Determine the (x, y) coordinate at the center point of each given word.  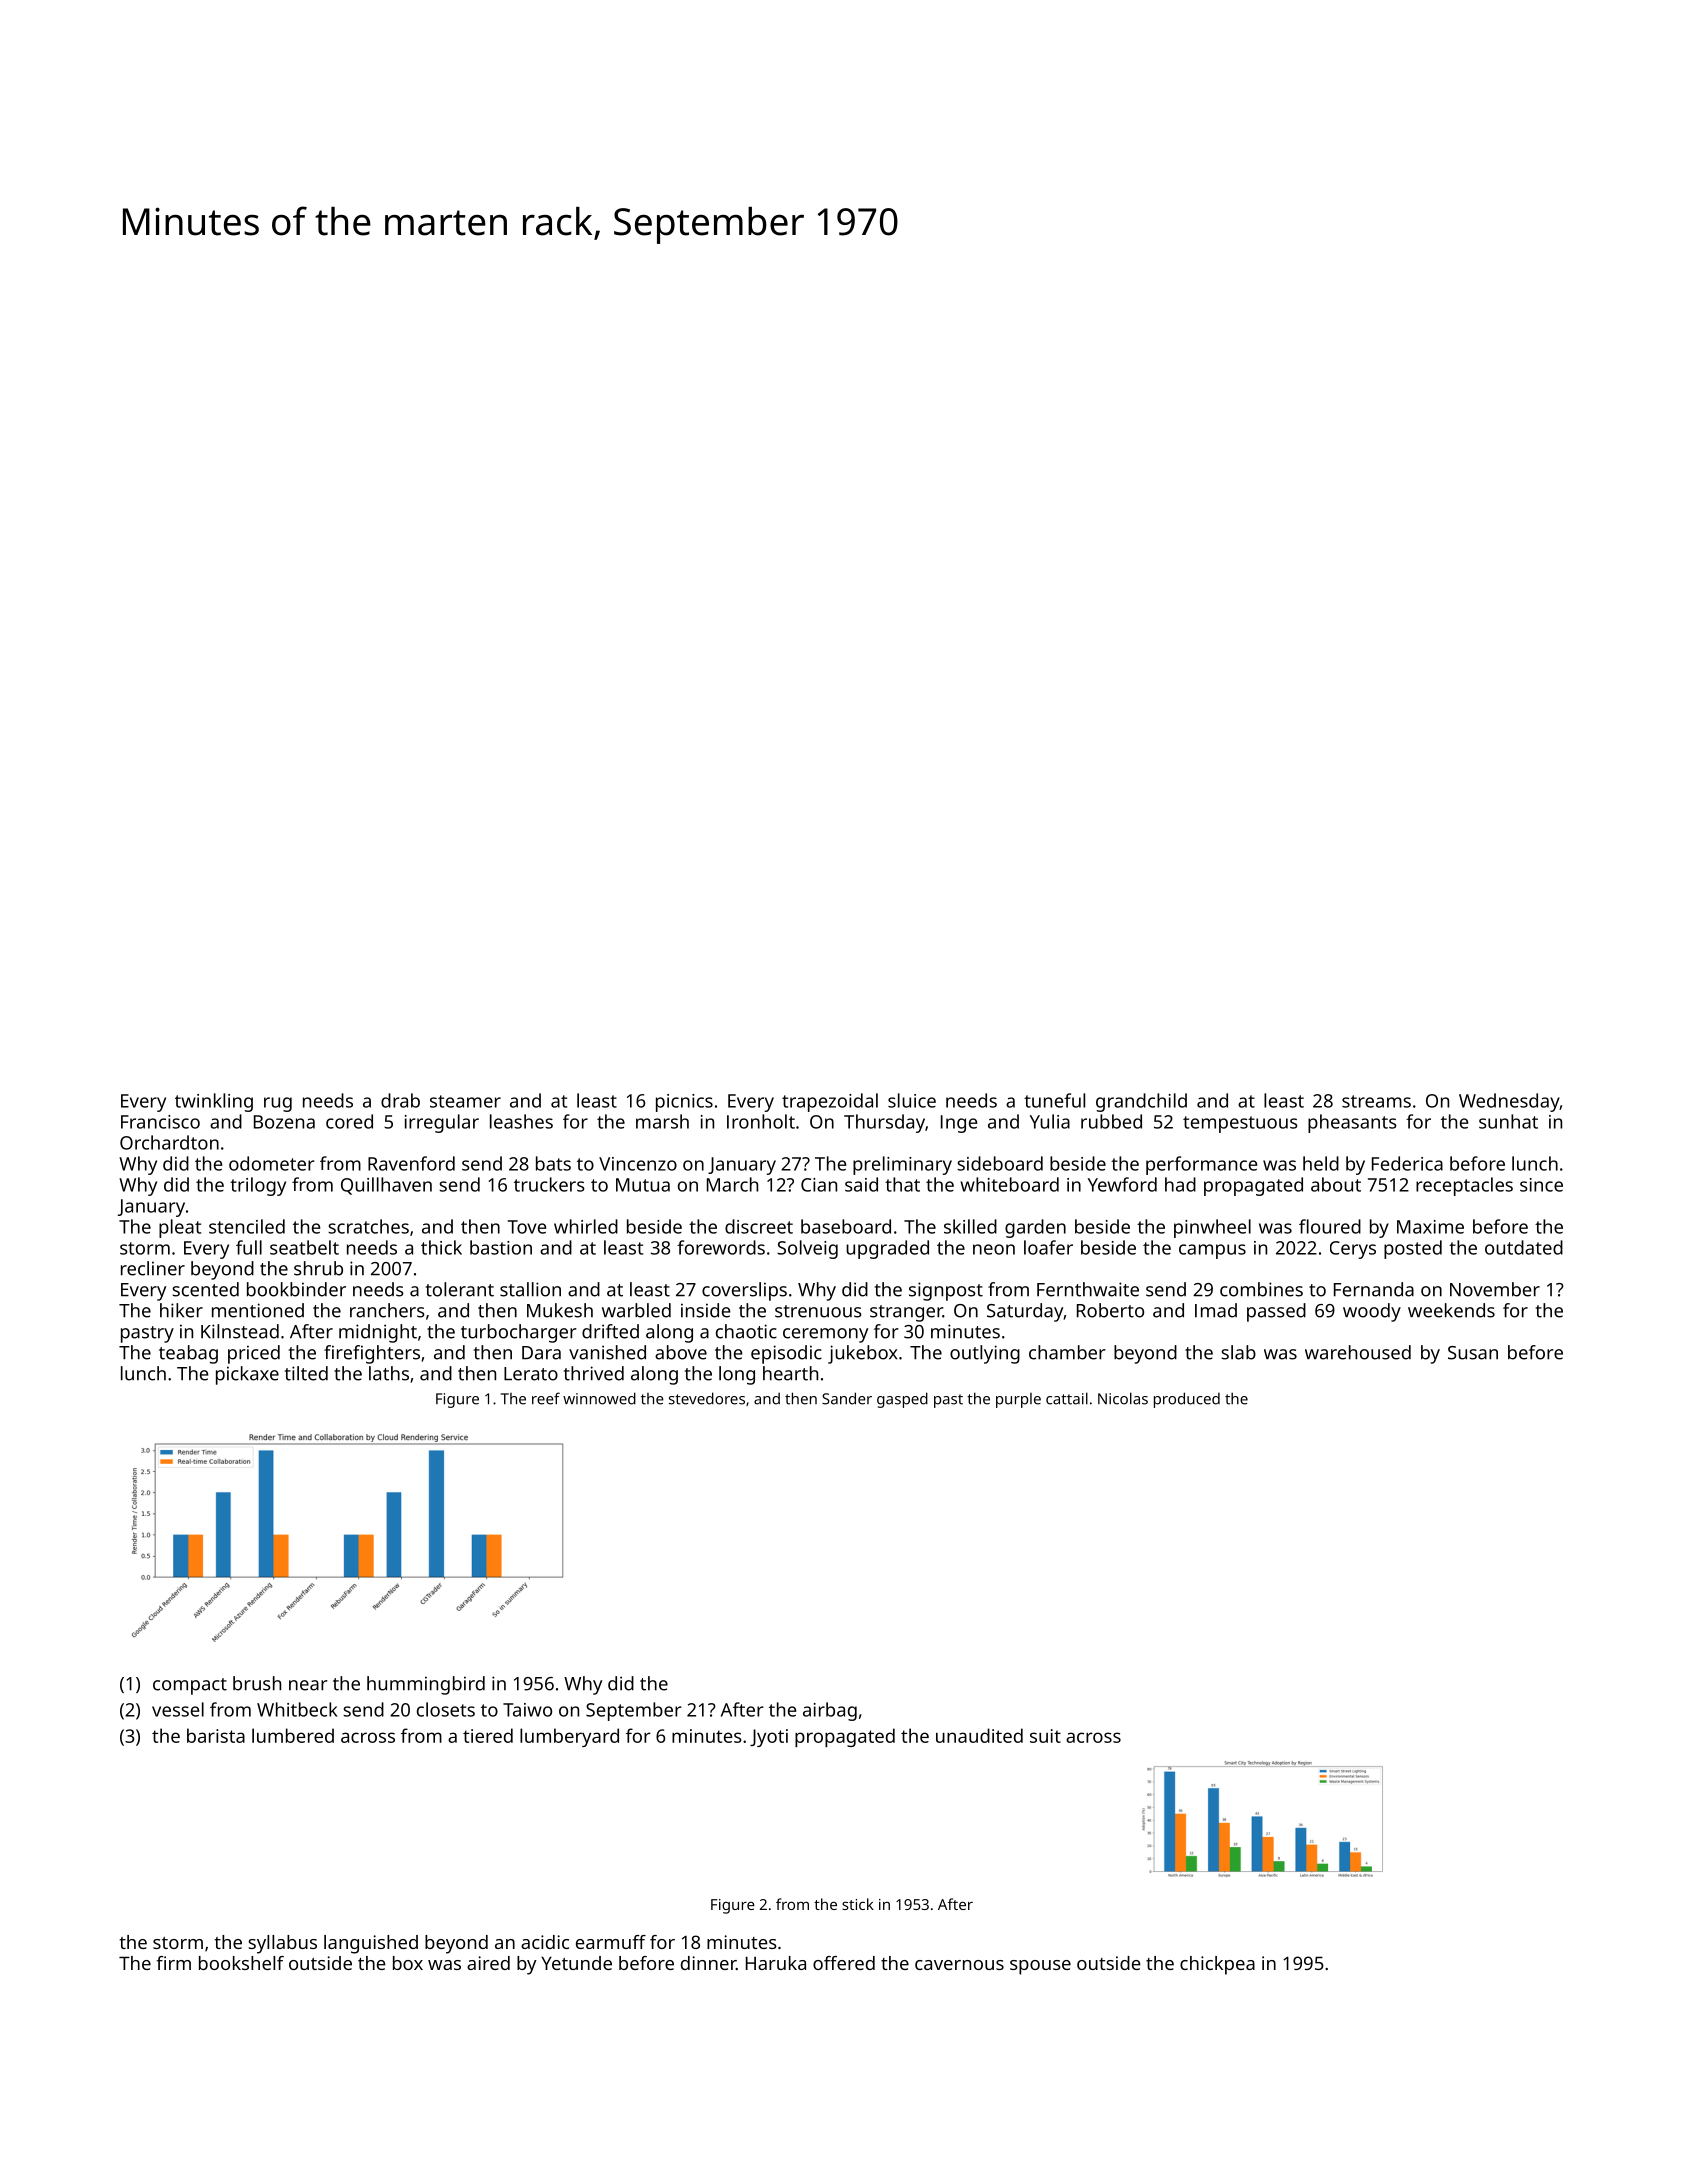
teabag (188, 1354)
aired (488, 1963)
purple (1018, 1400)
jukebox (862, 1354)
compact (190, 1686)
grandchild (1141, 1102)
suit (1045, 1736)
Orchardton (169, 1142)
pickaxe (247, 1375)
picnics (684, 1103)
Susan (1473, 1353)
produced (1187, 1400)
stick (858, 1904)
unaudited (979, 1735)
